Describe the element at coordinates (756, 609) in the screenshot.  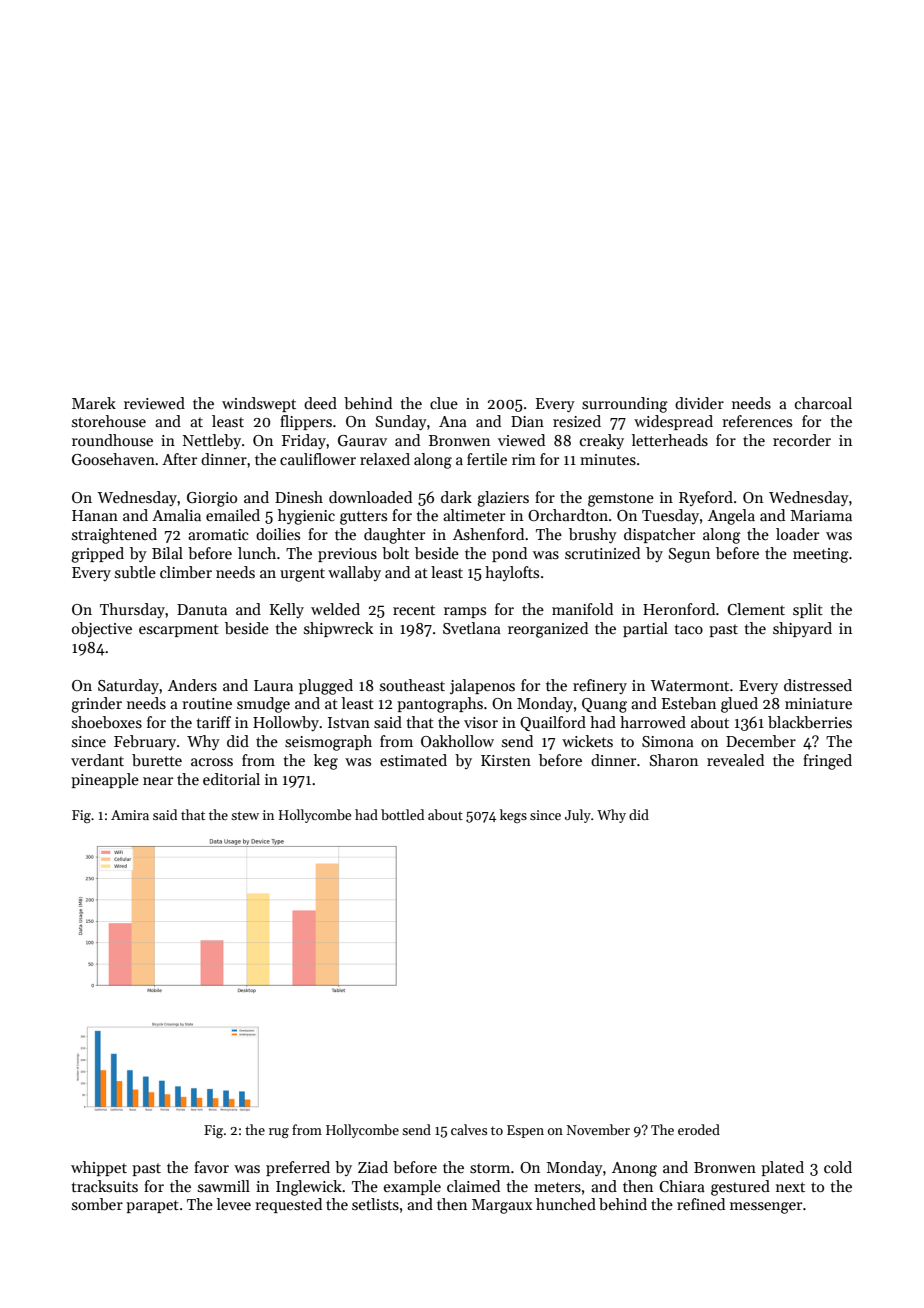
I see `Clement` at that location.
